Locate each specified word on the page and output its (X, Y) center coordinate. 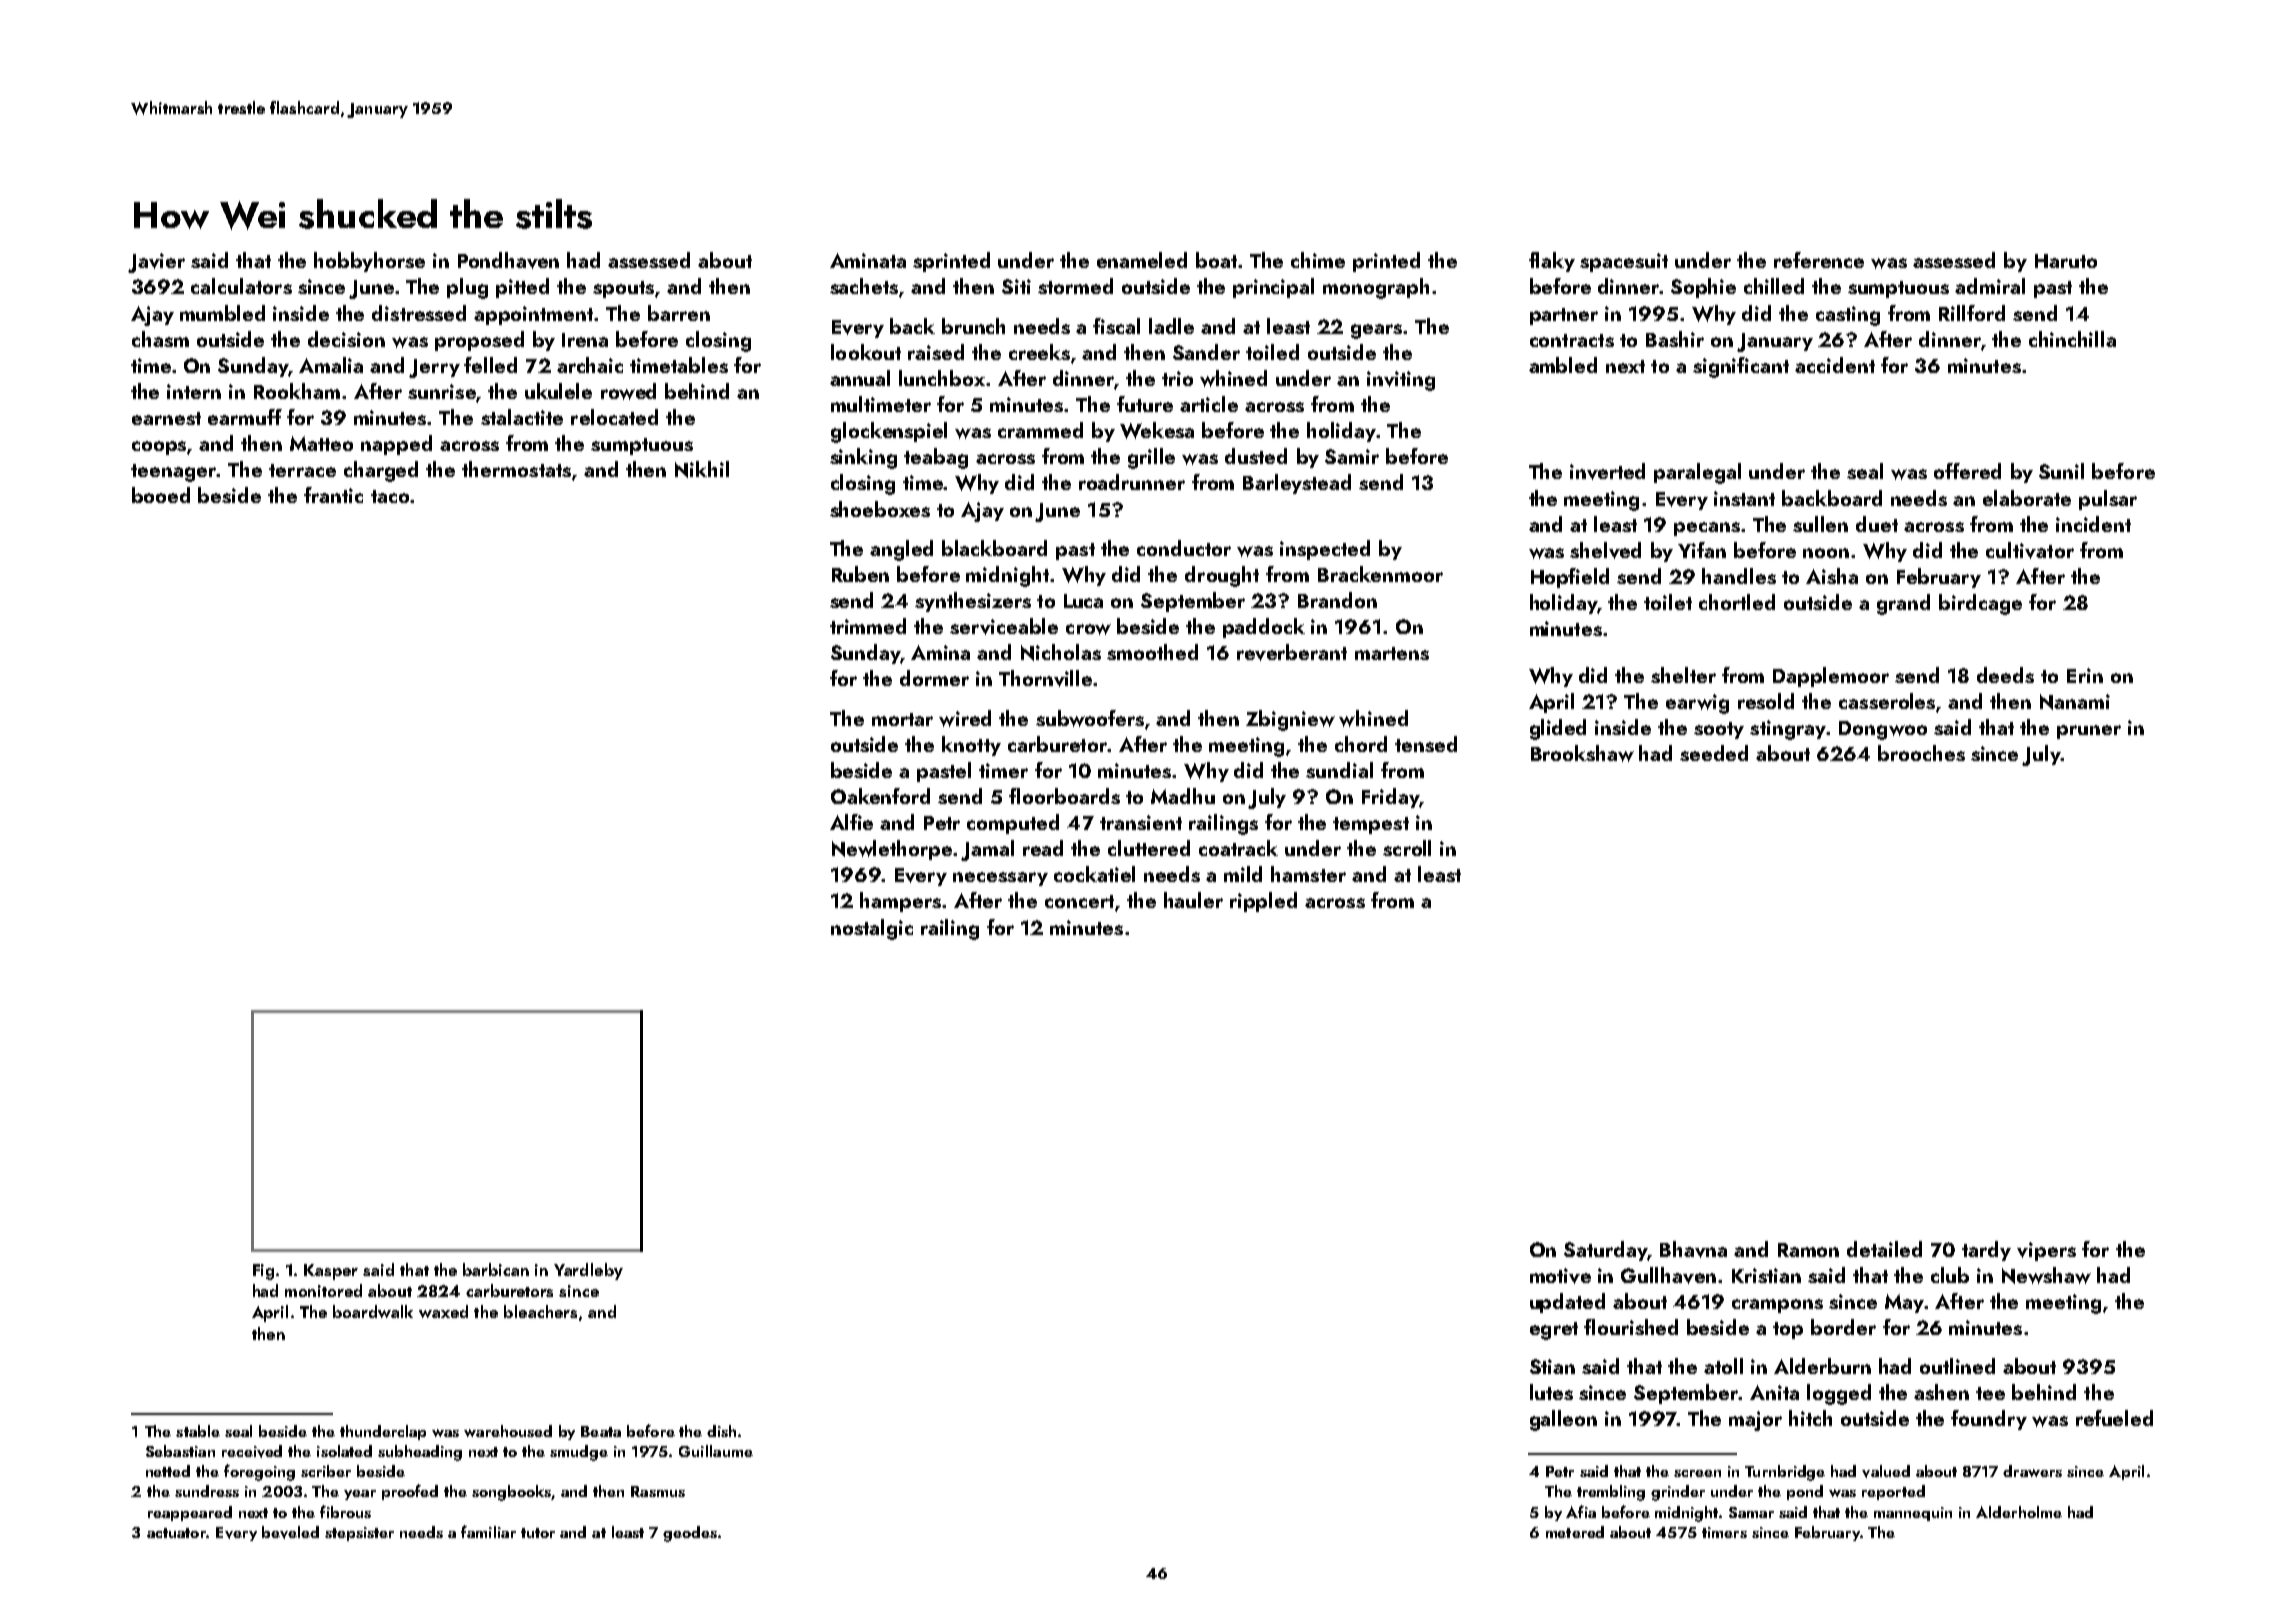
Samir (1352, 456)
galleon (1563, 1420)
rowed (628, 391)
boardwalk (373, 1311)
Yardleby (588, 1271)
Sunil (2061, 471)
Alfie (851, 822)
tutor (538, 1533)
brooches (1921, 753)
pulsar (2108, 500)
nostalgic (872, 929)
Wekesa (1157, 430)
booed (161, 495)
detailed (1884, 1249)
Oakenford (880, 796)
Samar (1751, 1512)
